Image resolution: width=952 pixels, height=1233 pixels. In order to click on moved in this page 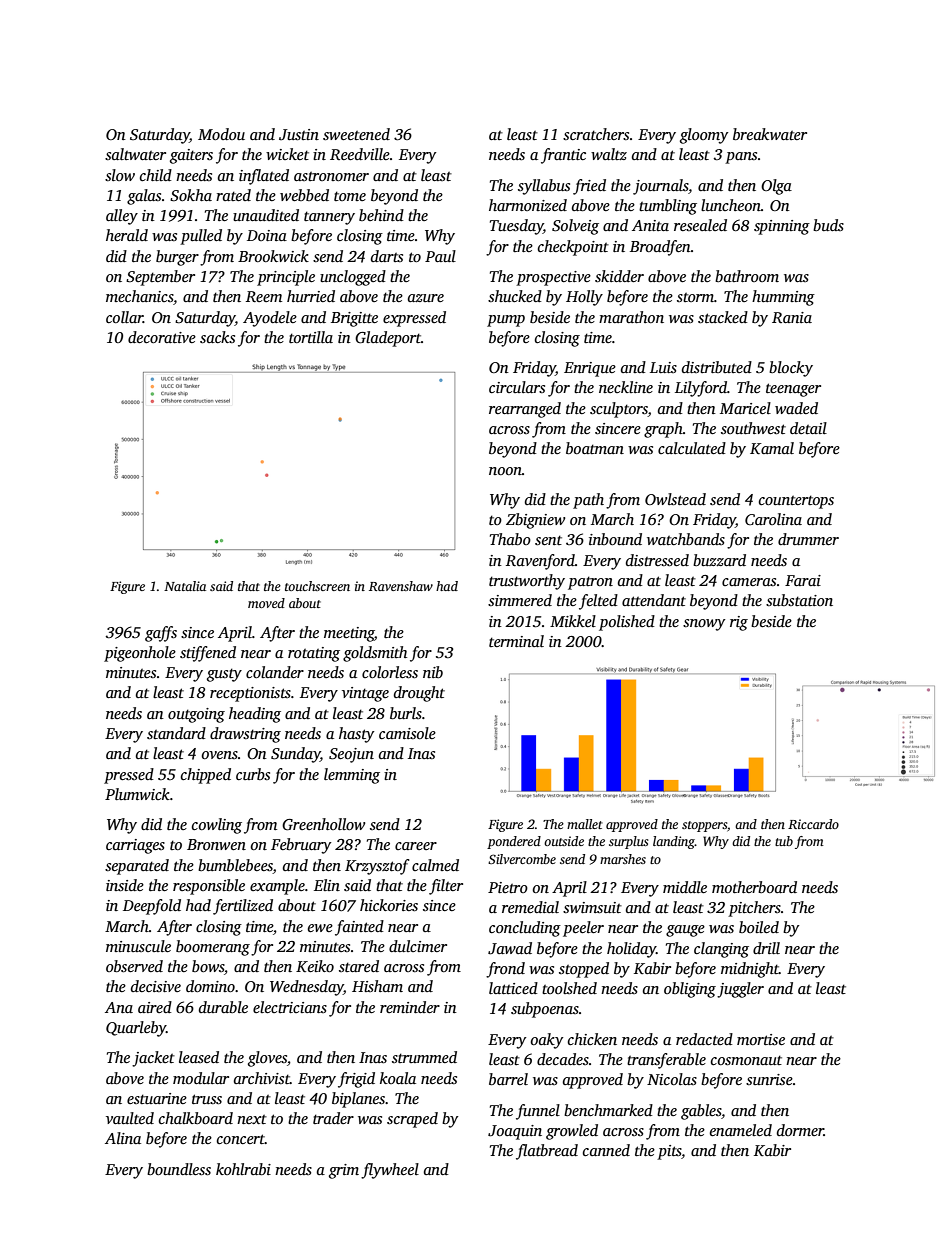, I will do `click(266, 603)`.
